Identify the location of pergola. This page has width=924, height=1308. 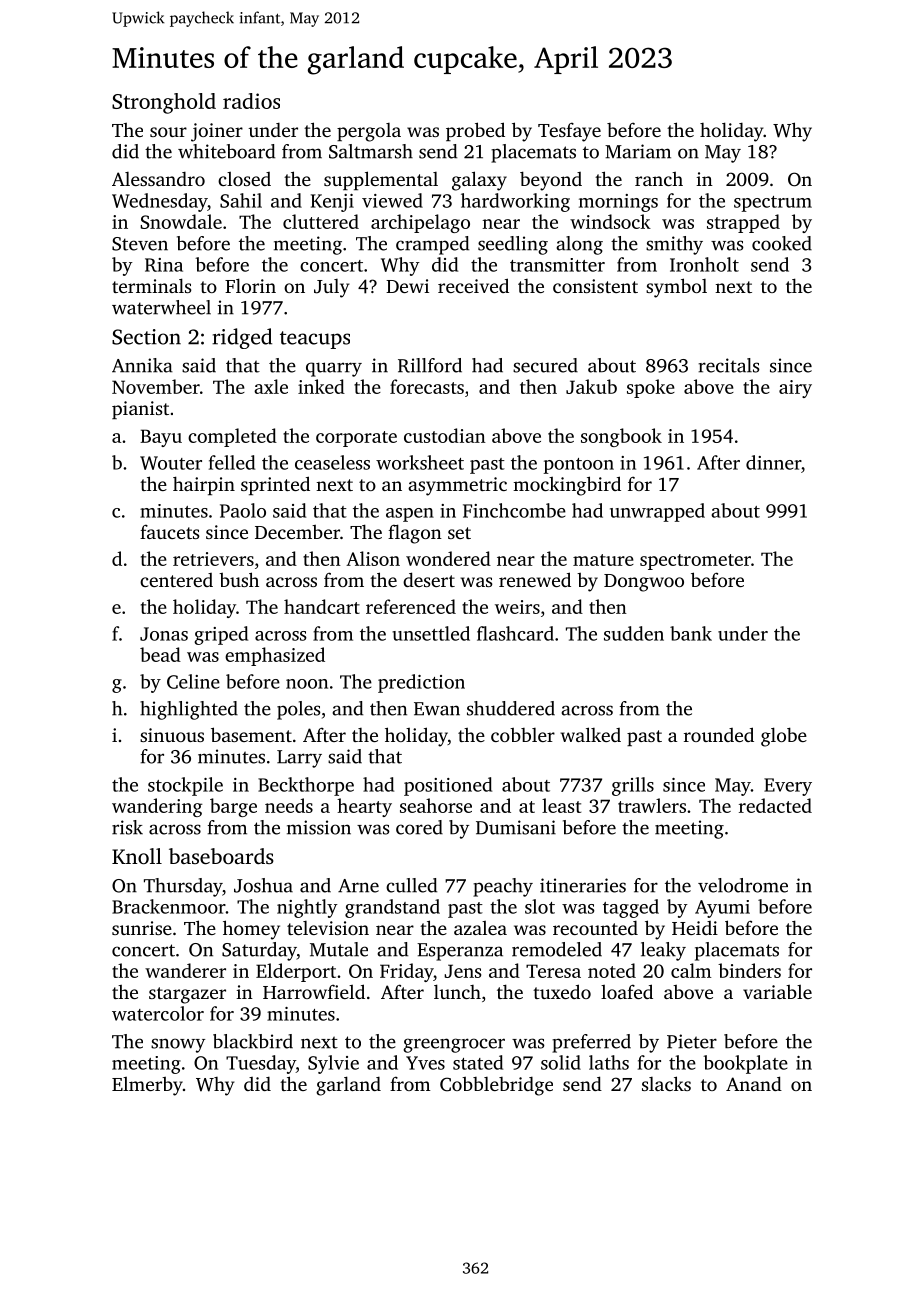
(369, 132).
